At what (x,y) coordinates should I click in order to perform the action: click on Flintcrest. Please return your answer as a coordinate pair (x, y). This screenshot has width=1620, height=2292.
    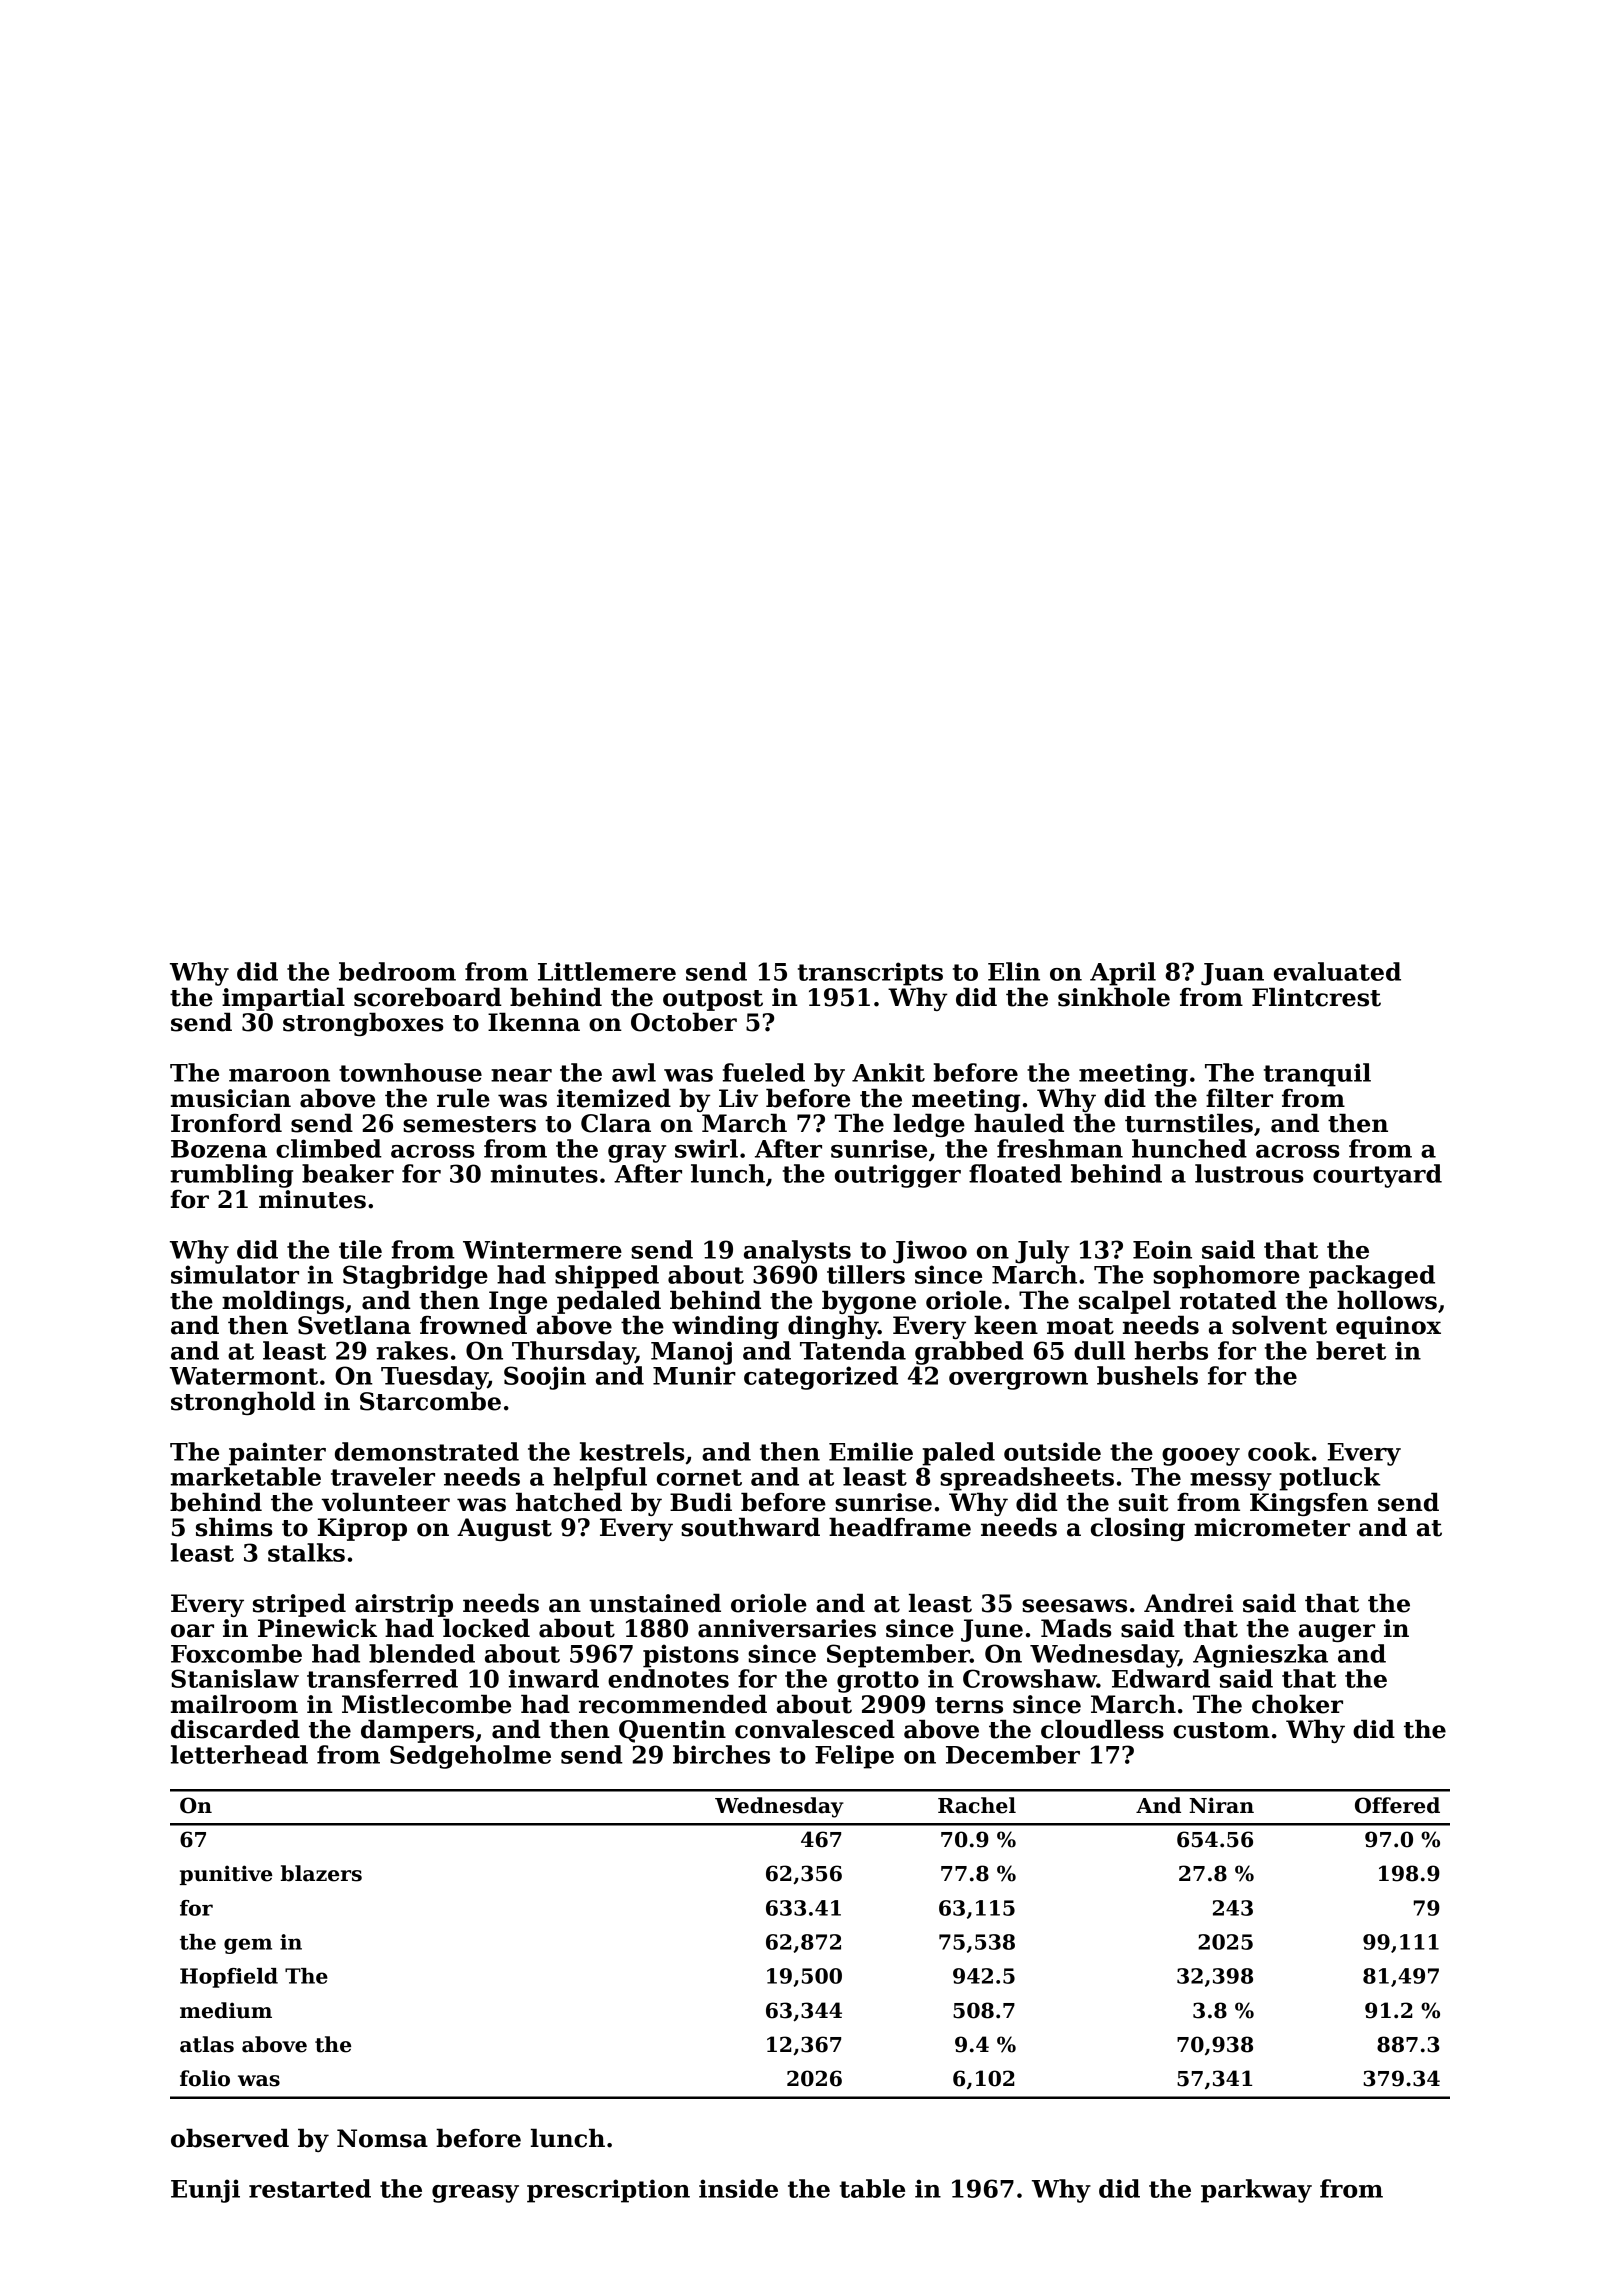
    Looking at the image, I should click on (1316, 997).
